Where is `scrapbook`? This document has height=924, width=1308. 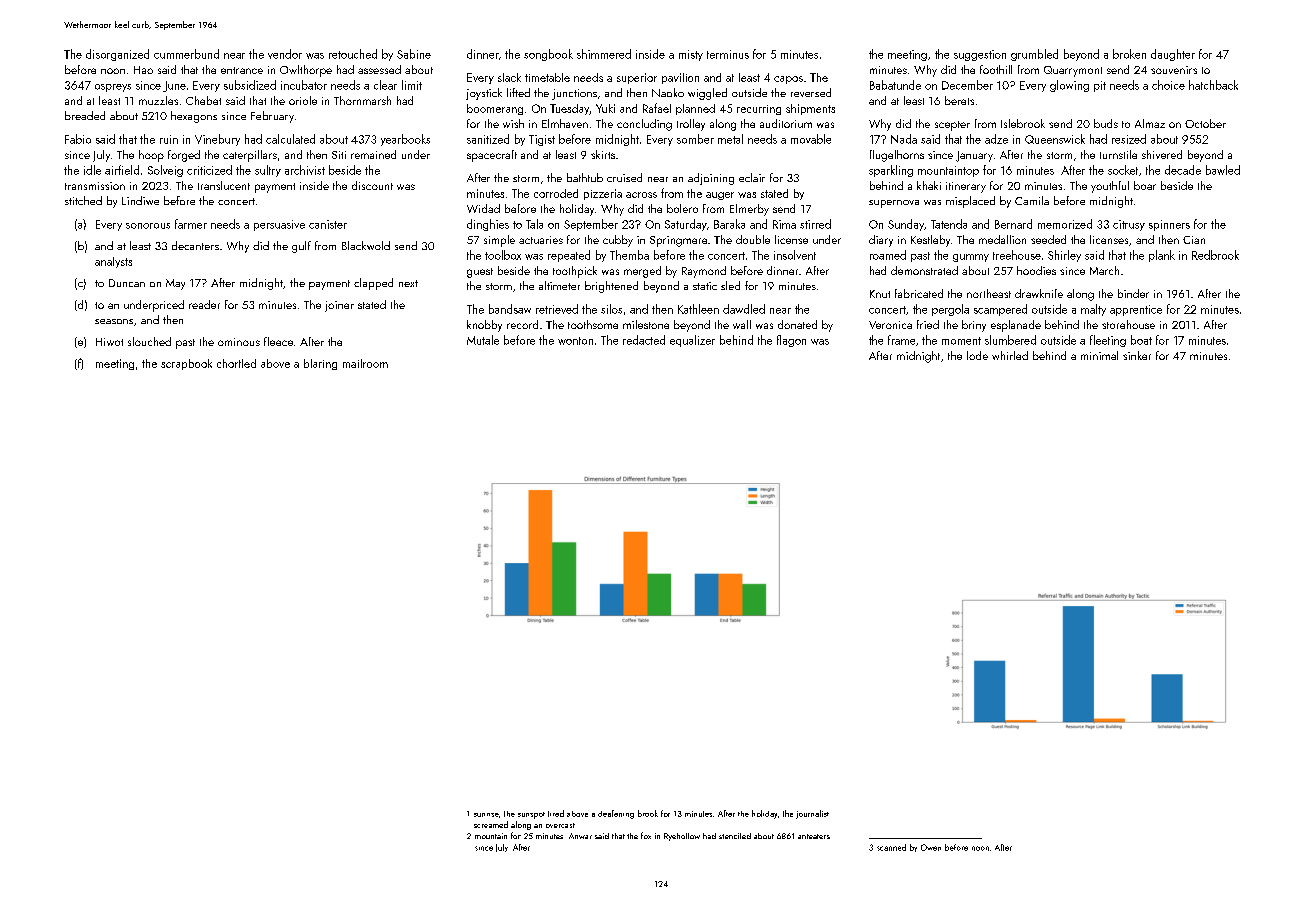 scrapbook is located at coordinates (186, 364).
